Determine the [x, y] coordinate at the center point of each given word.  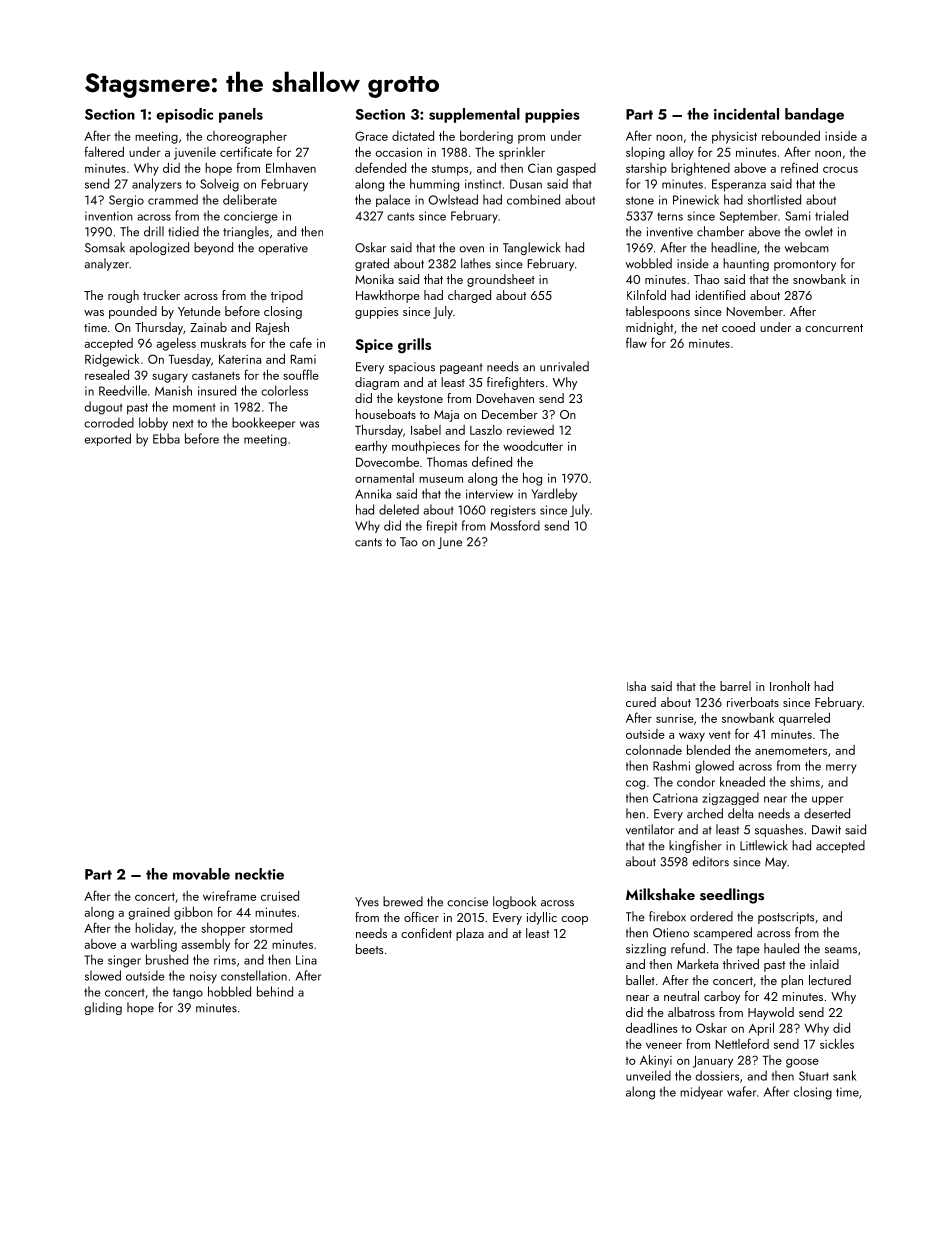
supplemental [474, 115]
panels [241, 115]
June [450, 543]
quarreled [804, 719]
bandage [814, 115]
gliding [103, 1008]
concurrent [834, 328]
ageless [176, 344]
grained [149, 913]
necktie [259, 874]
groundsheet [501, 280]
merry [841, 769]
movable [201, 874]
